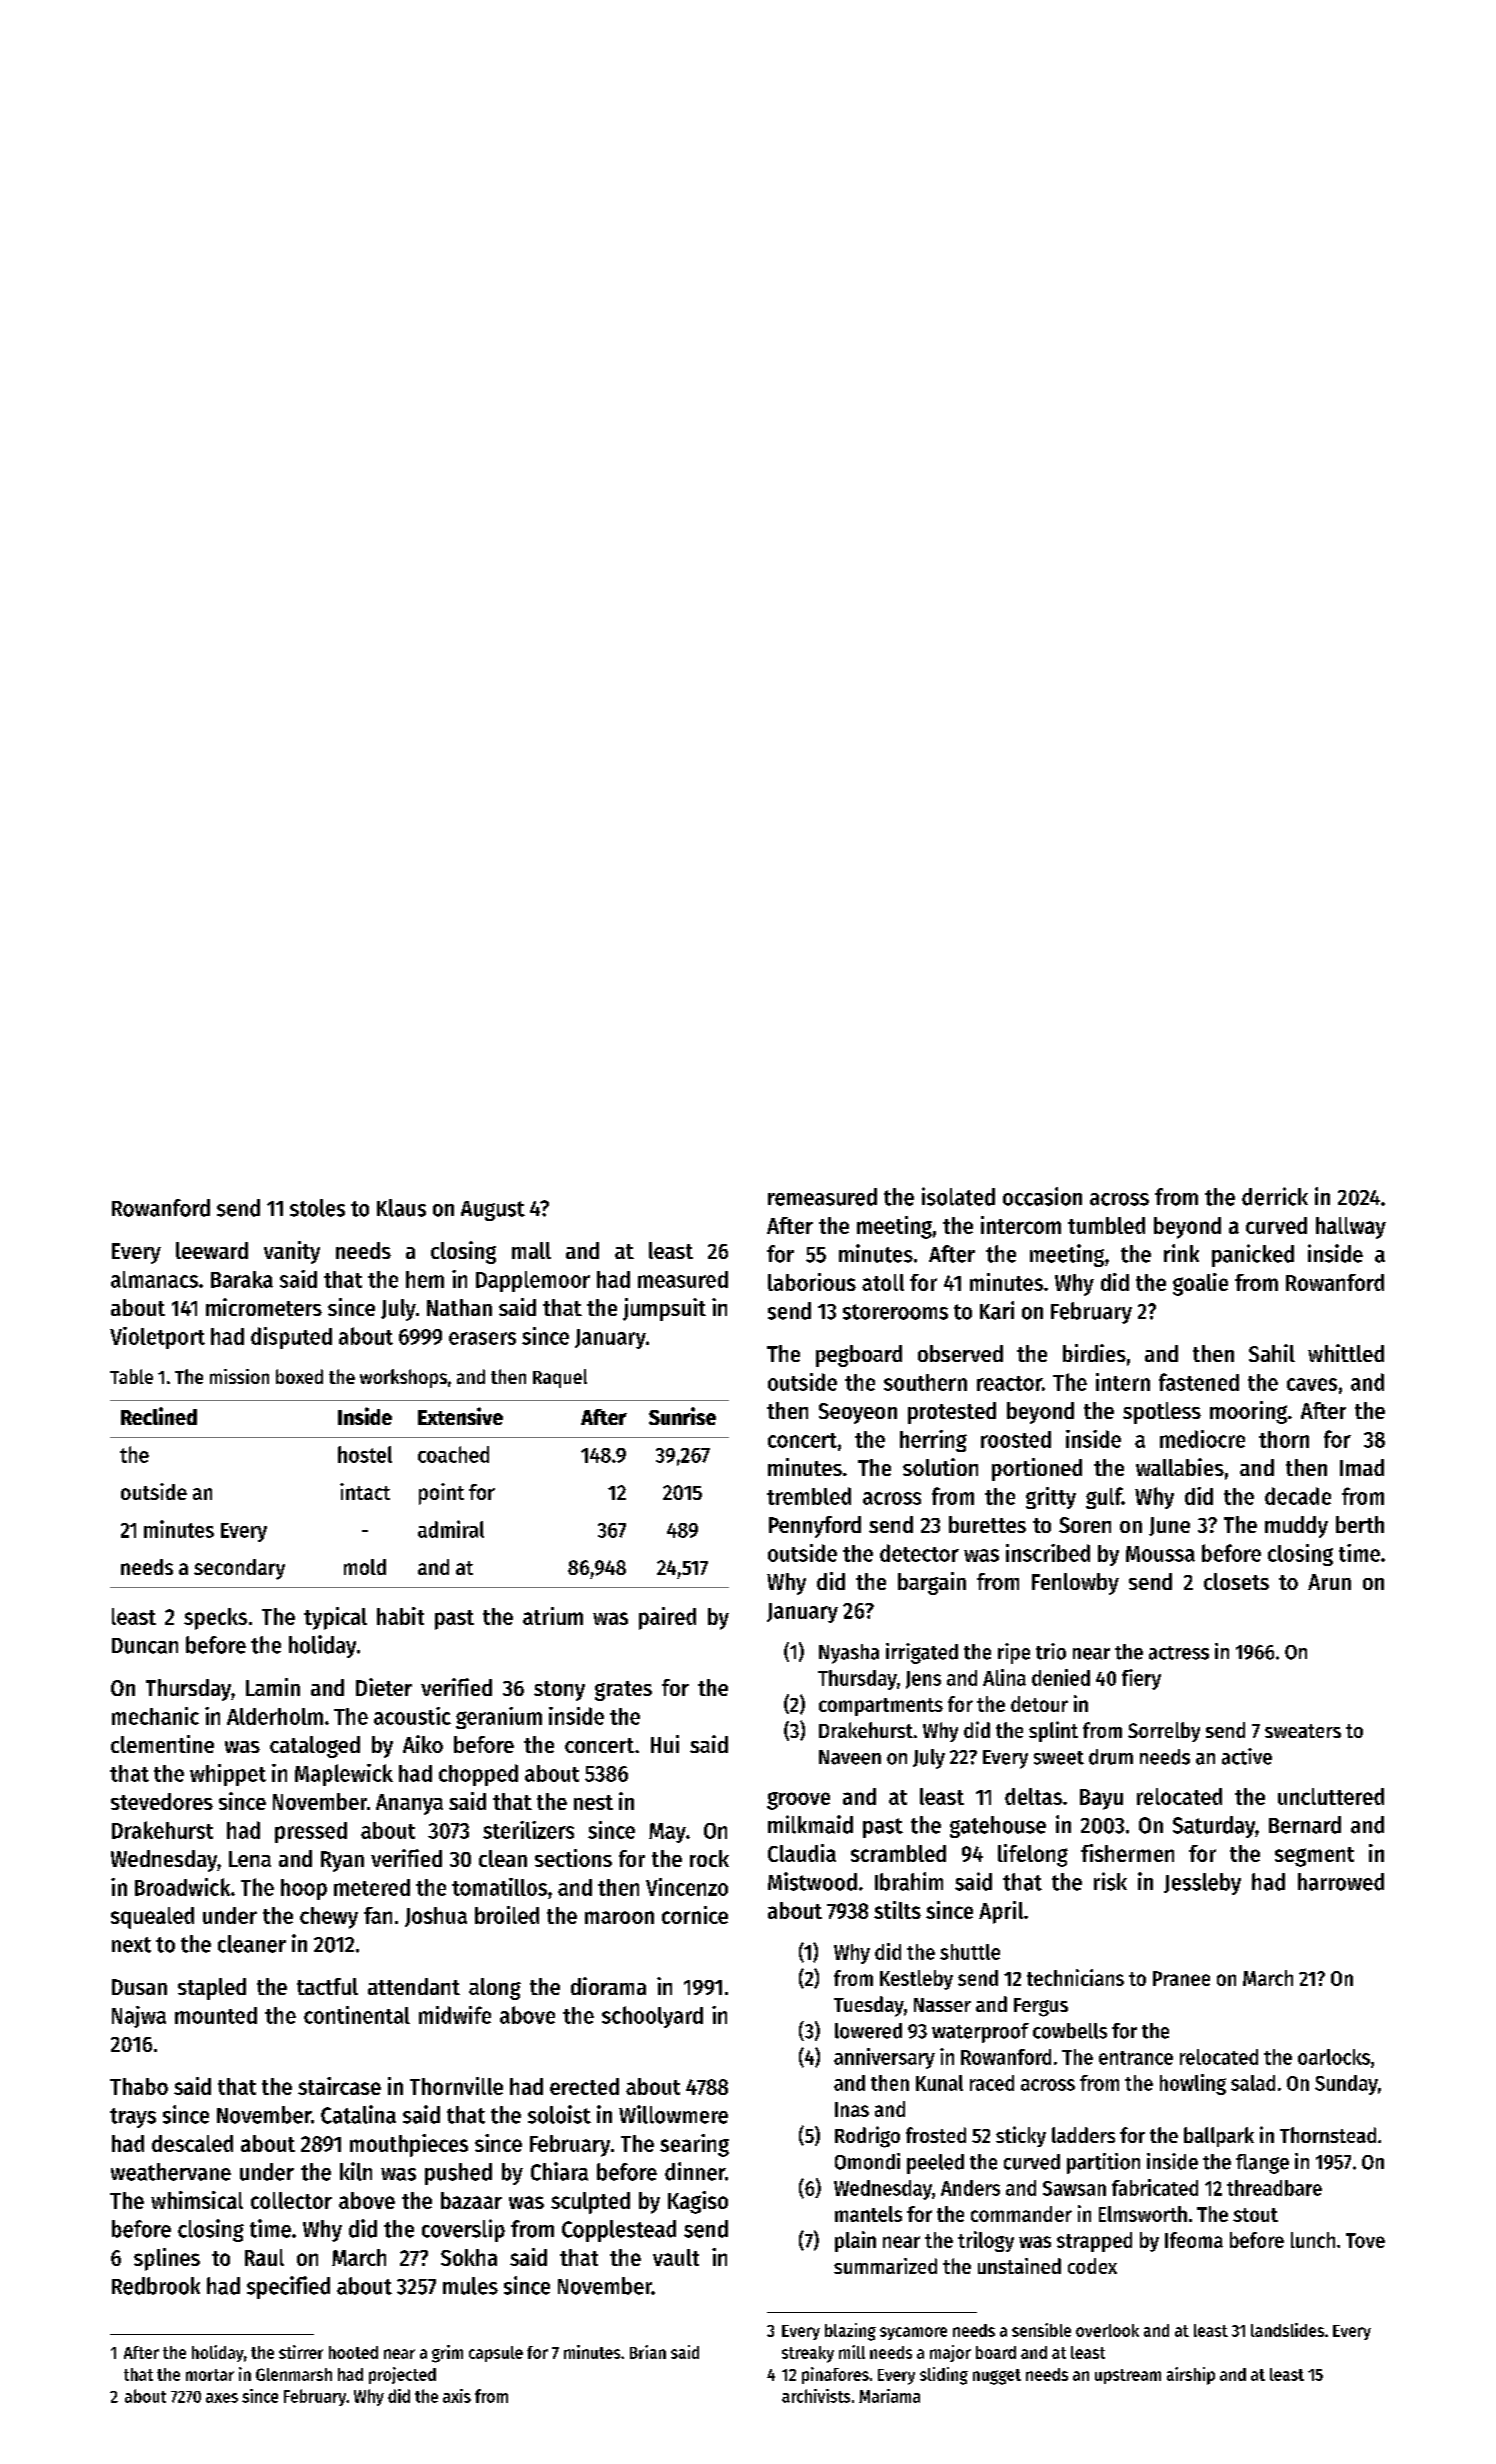 The width and height of the image is (1496, 2464). I want to click on harrowed, so click(1341, 1882).
